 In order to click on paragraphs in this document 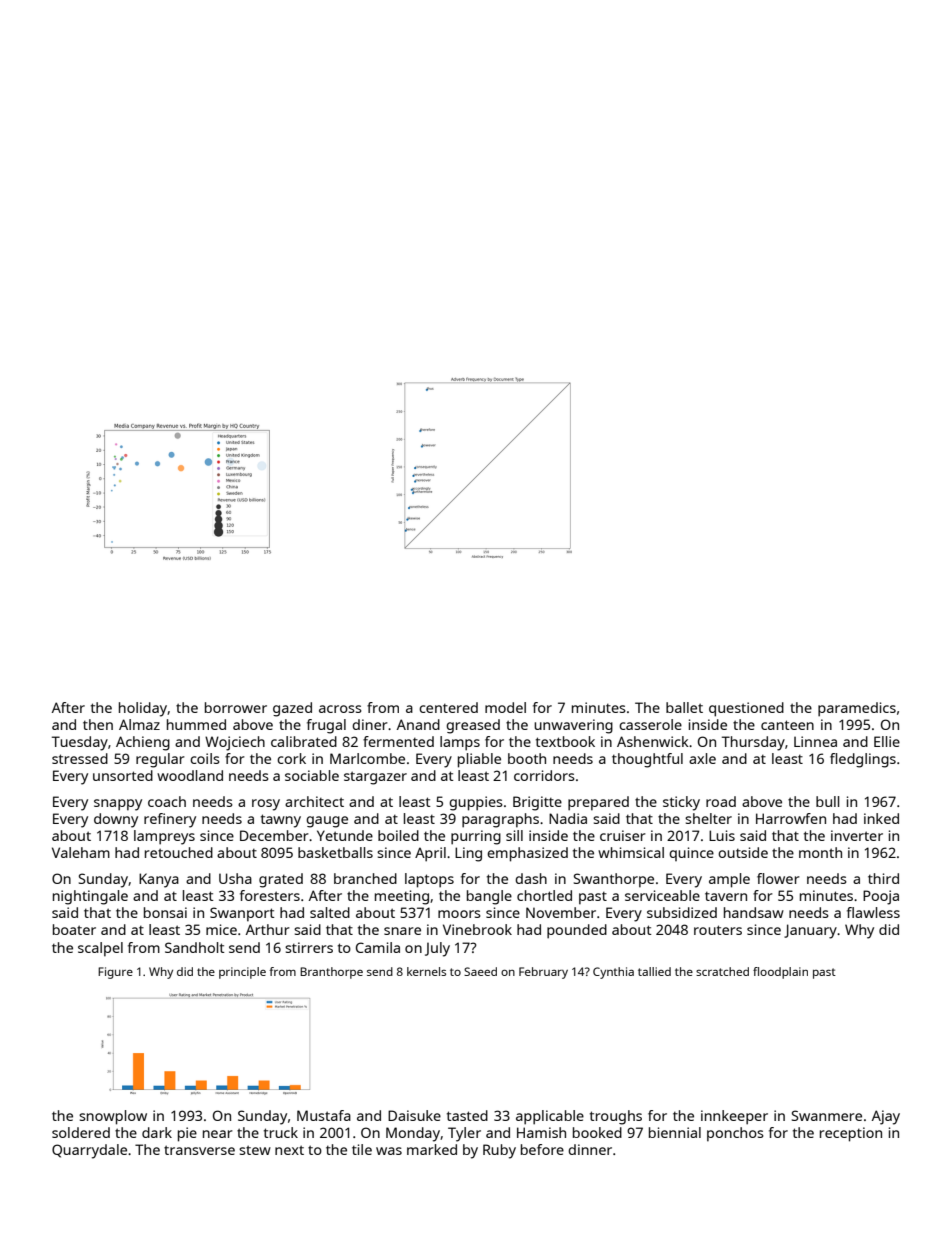, I will do `click(500, 820)`.
